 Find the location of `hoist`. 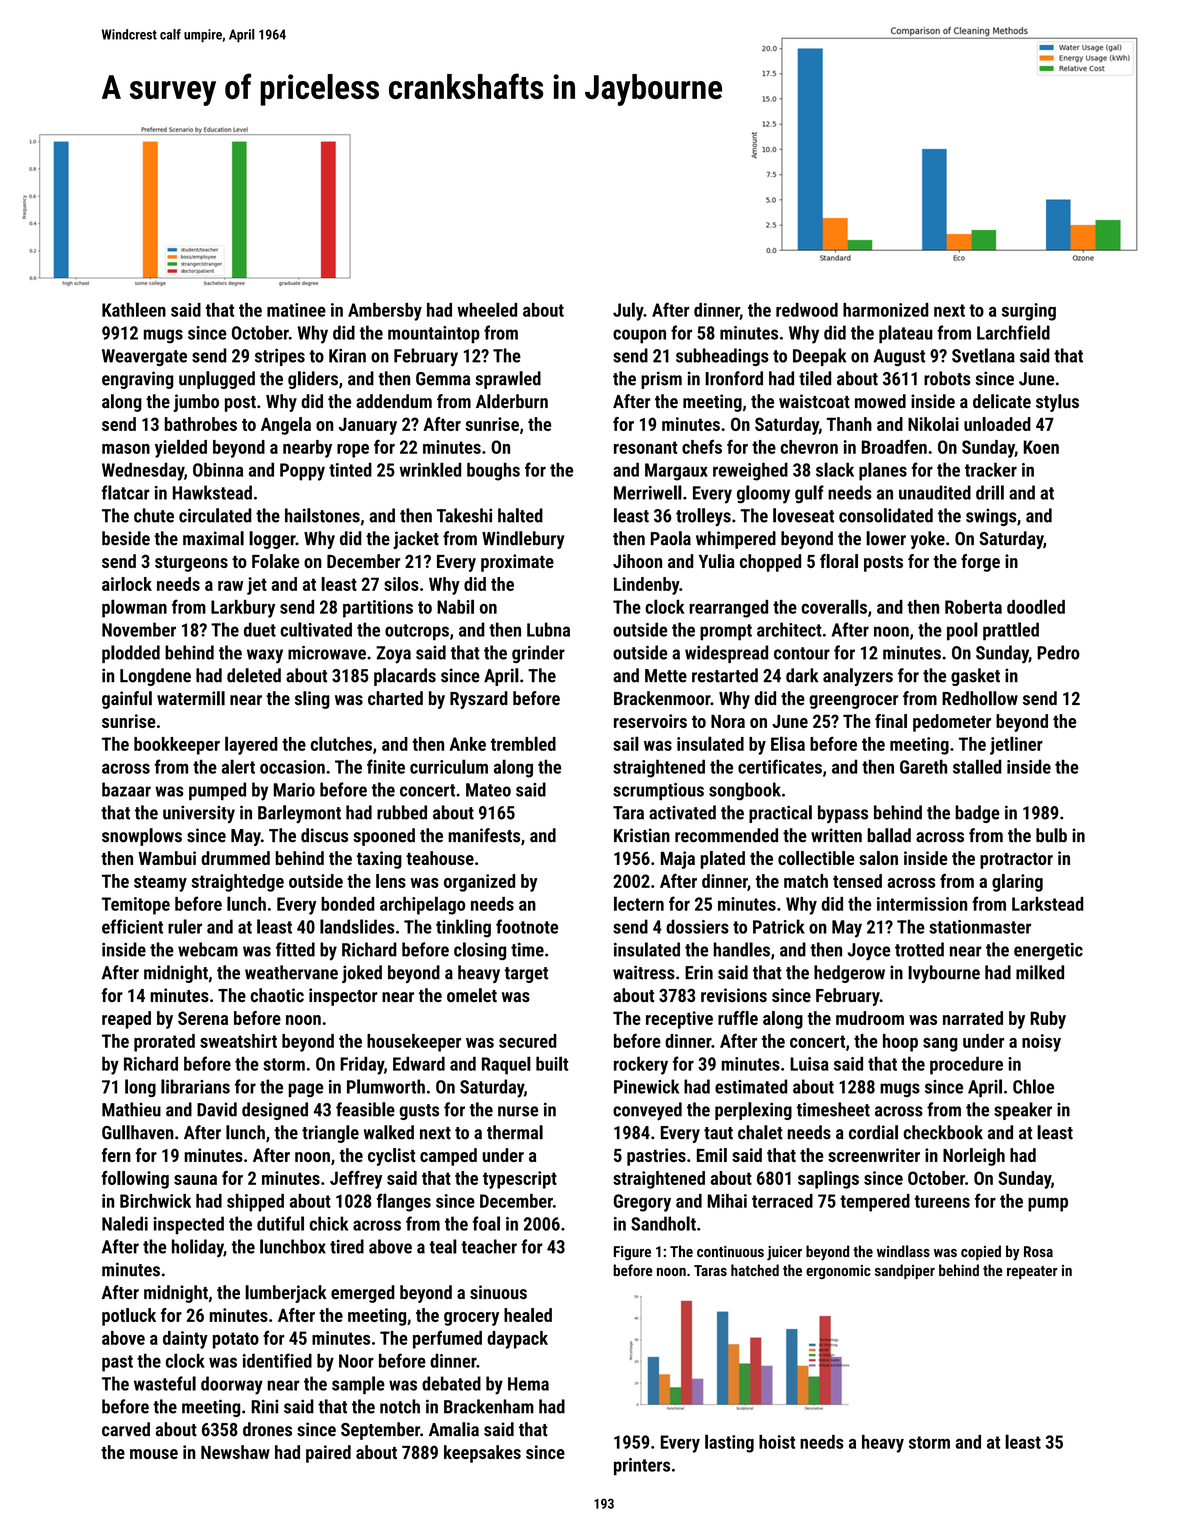

hoist is located at coordinates (777, 1442).
